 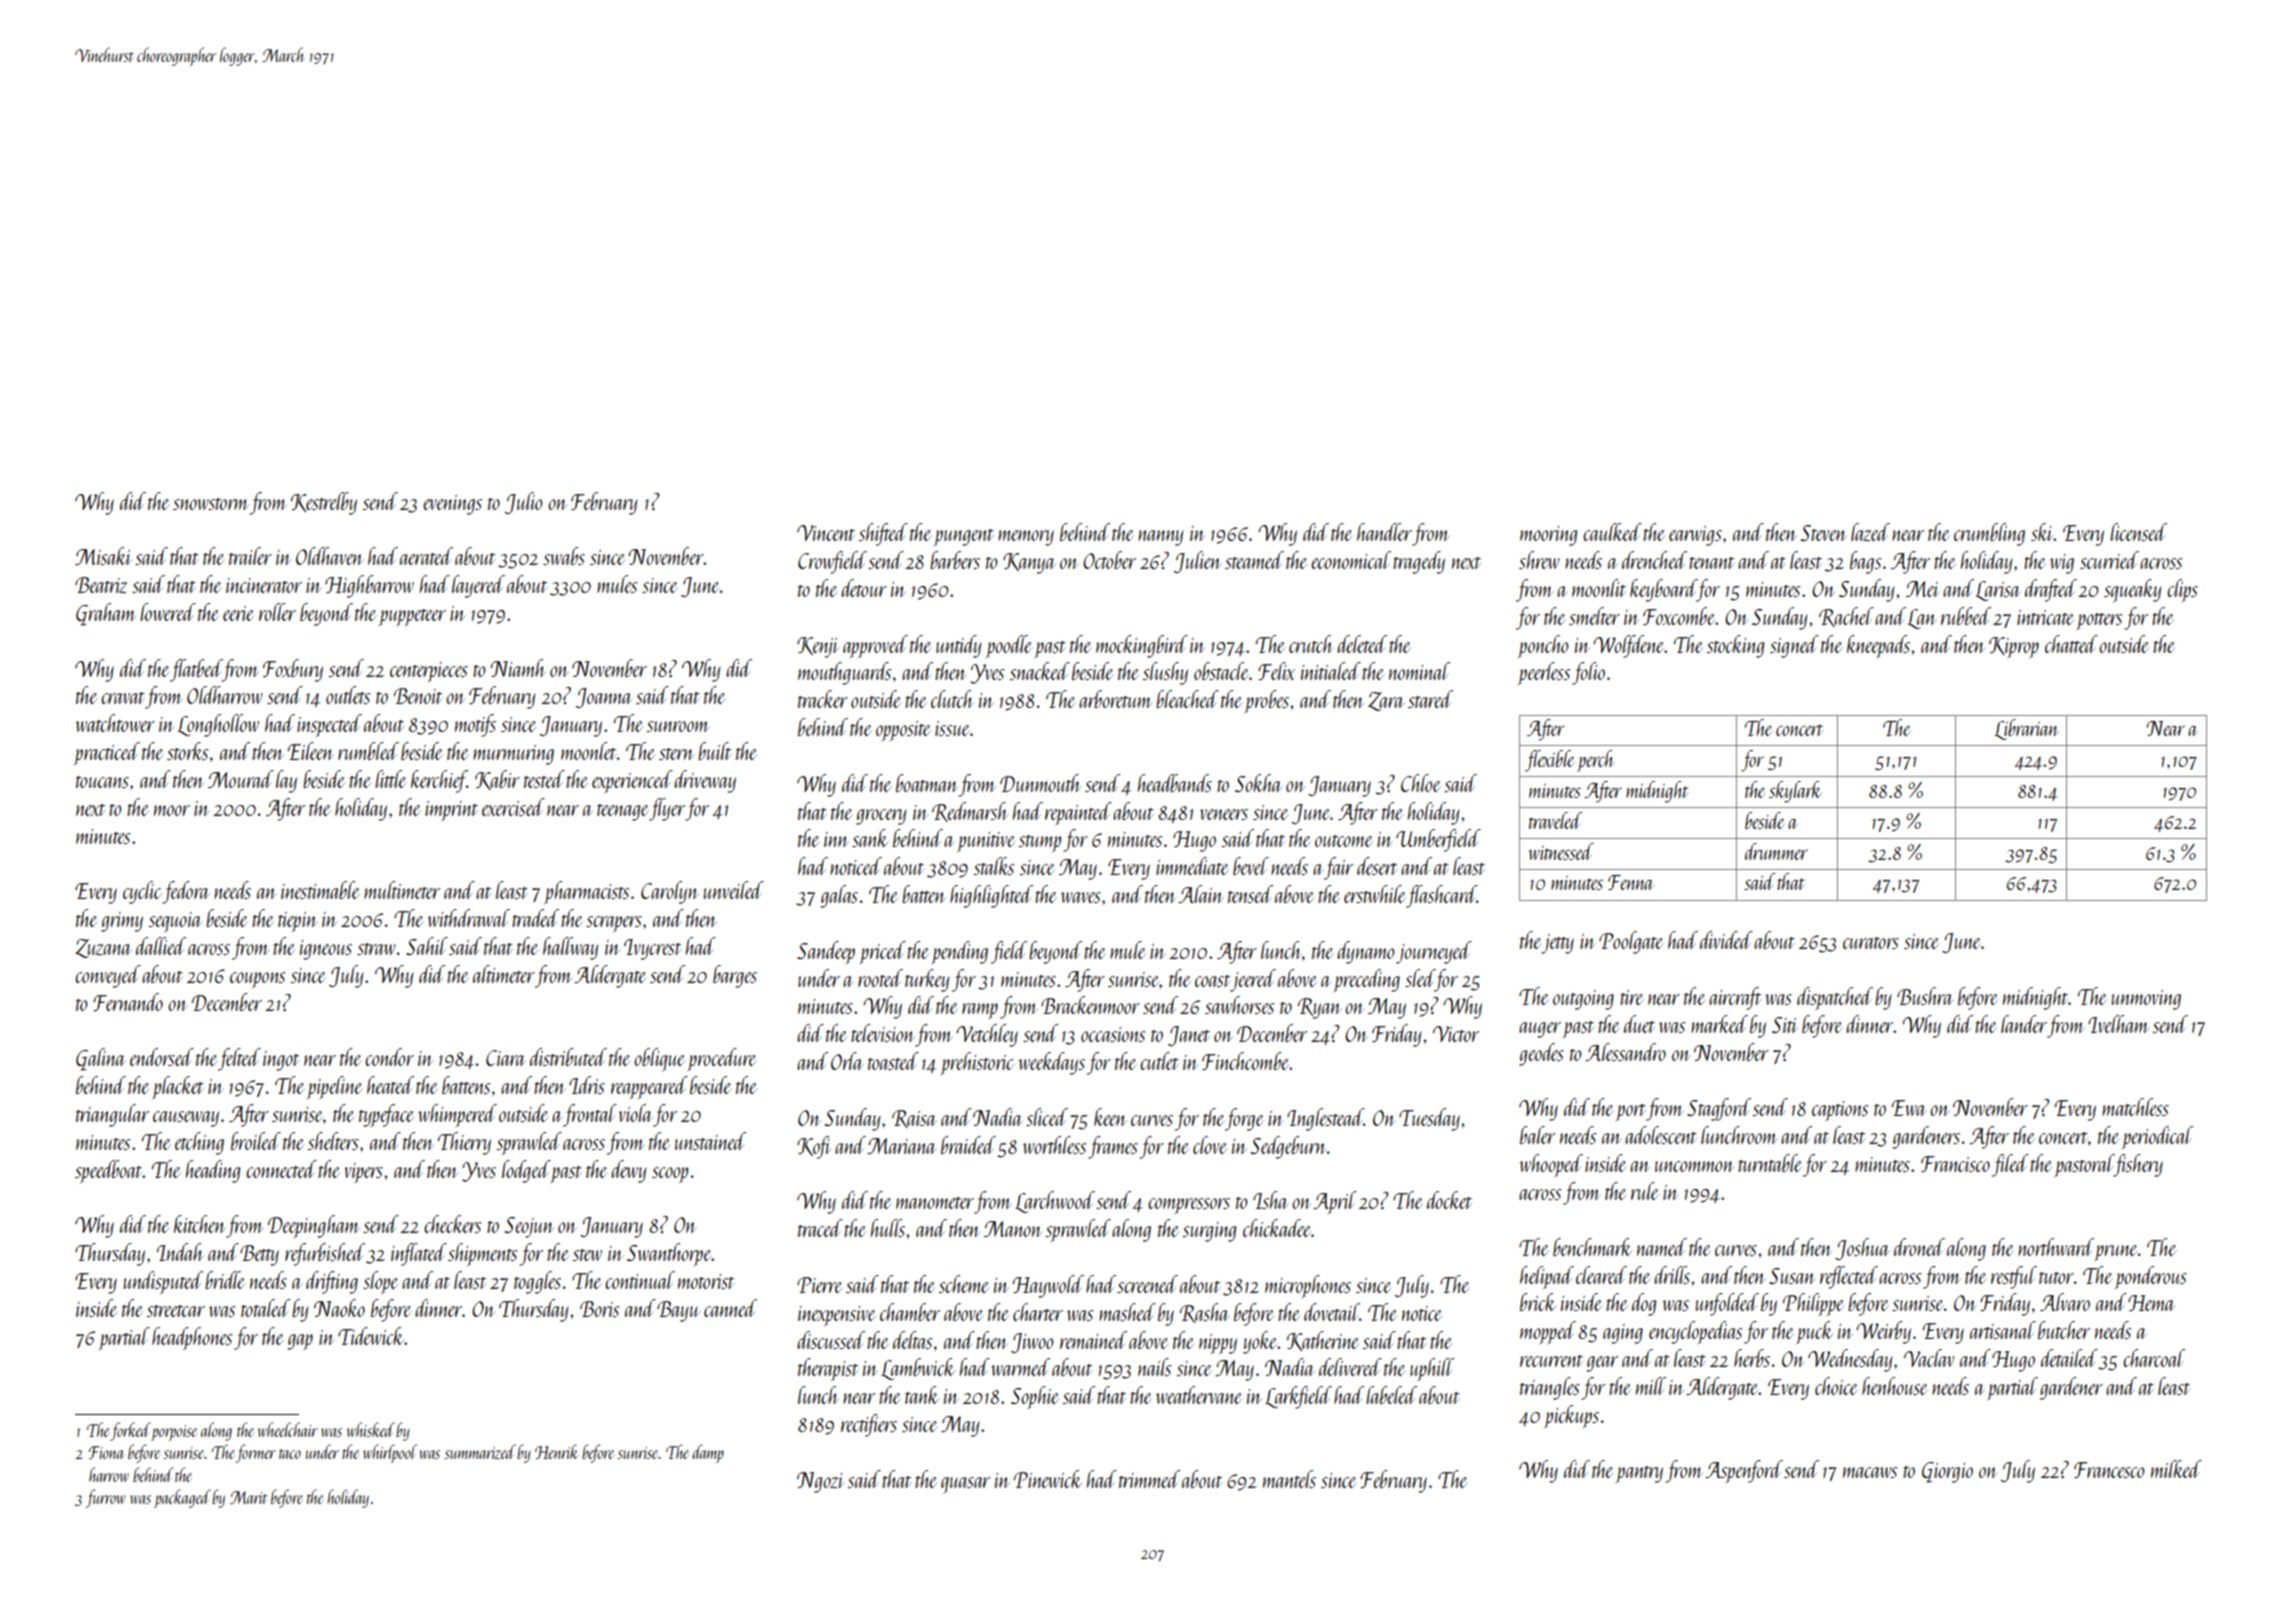 What do you see at coordinates (452, 505) in the screenshot?
I see `evenings` at bounding box center [452, 505].
